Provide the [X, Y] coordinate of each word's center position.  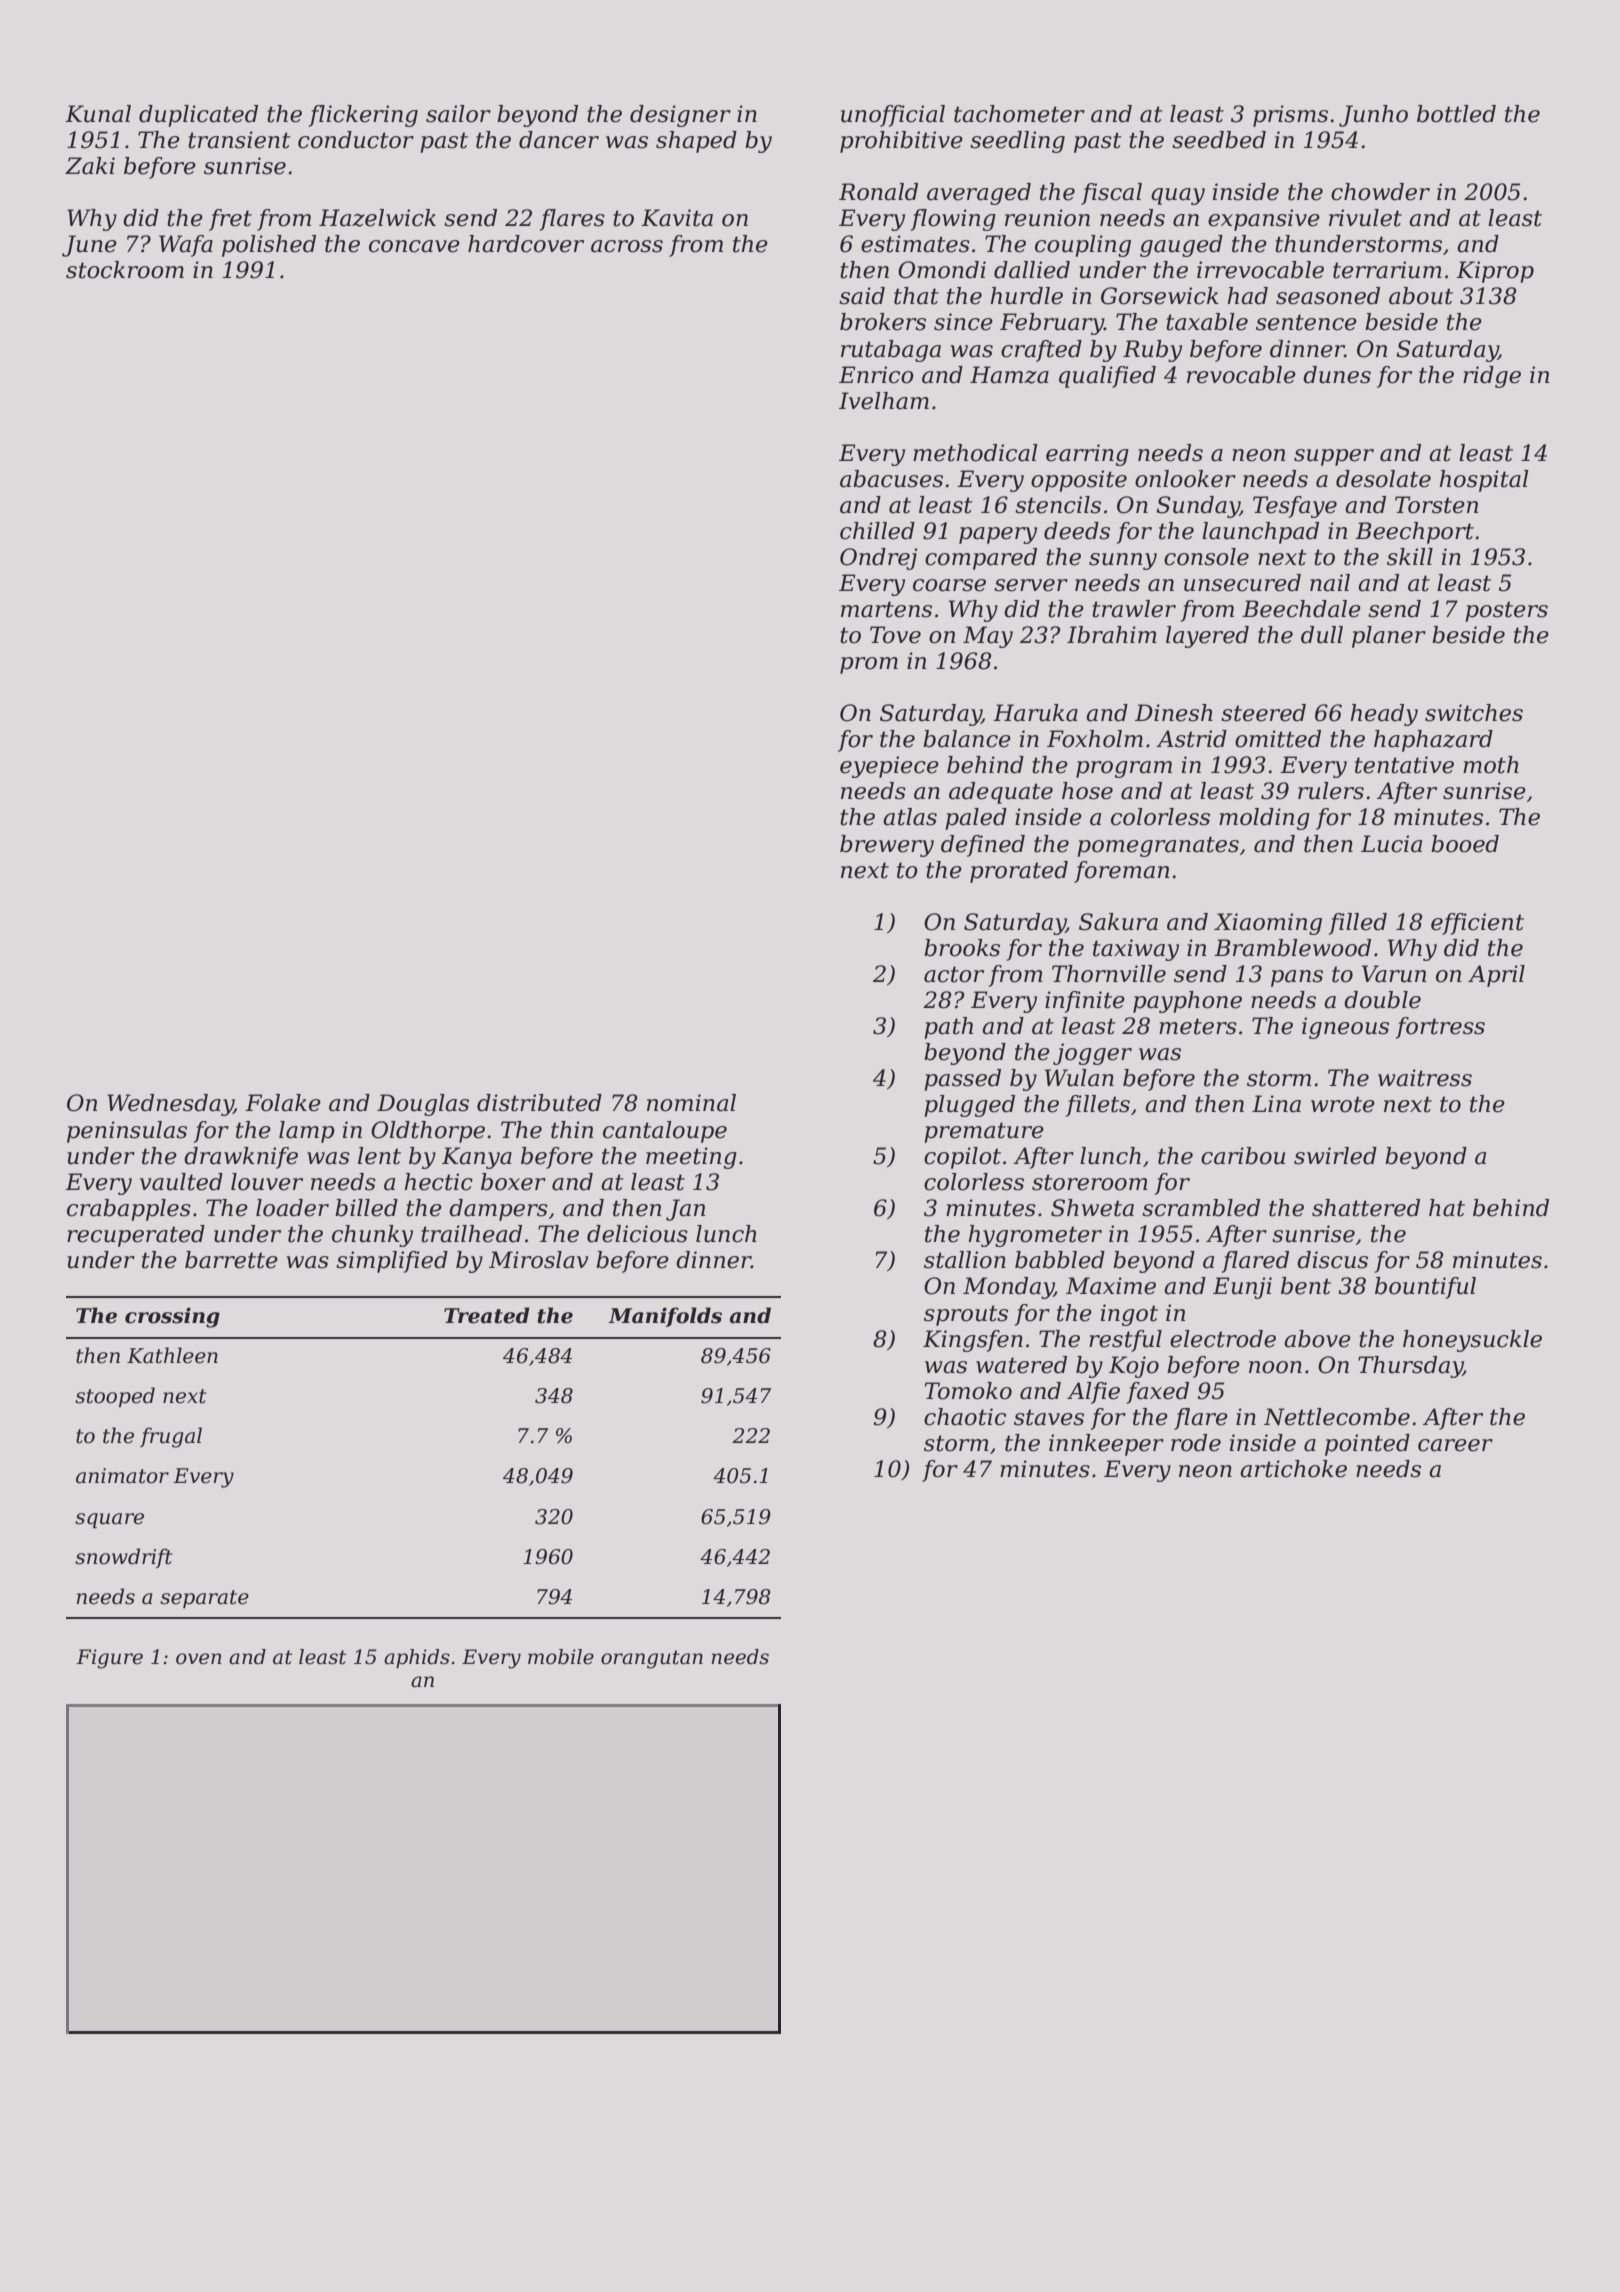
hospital [1484, 481]
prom [869, 665]
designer [680, 116]
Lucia [1391, 844]
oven [199, 1659]
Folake [283, 1103]
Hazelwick [377, 218]
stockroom [125, 270]
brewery [887, 846]
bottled [1456, 114]
